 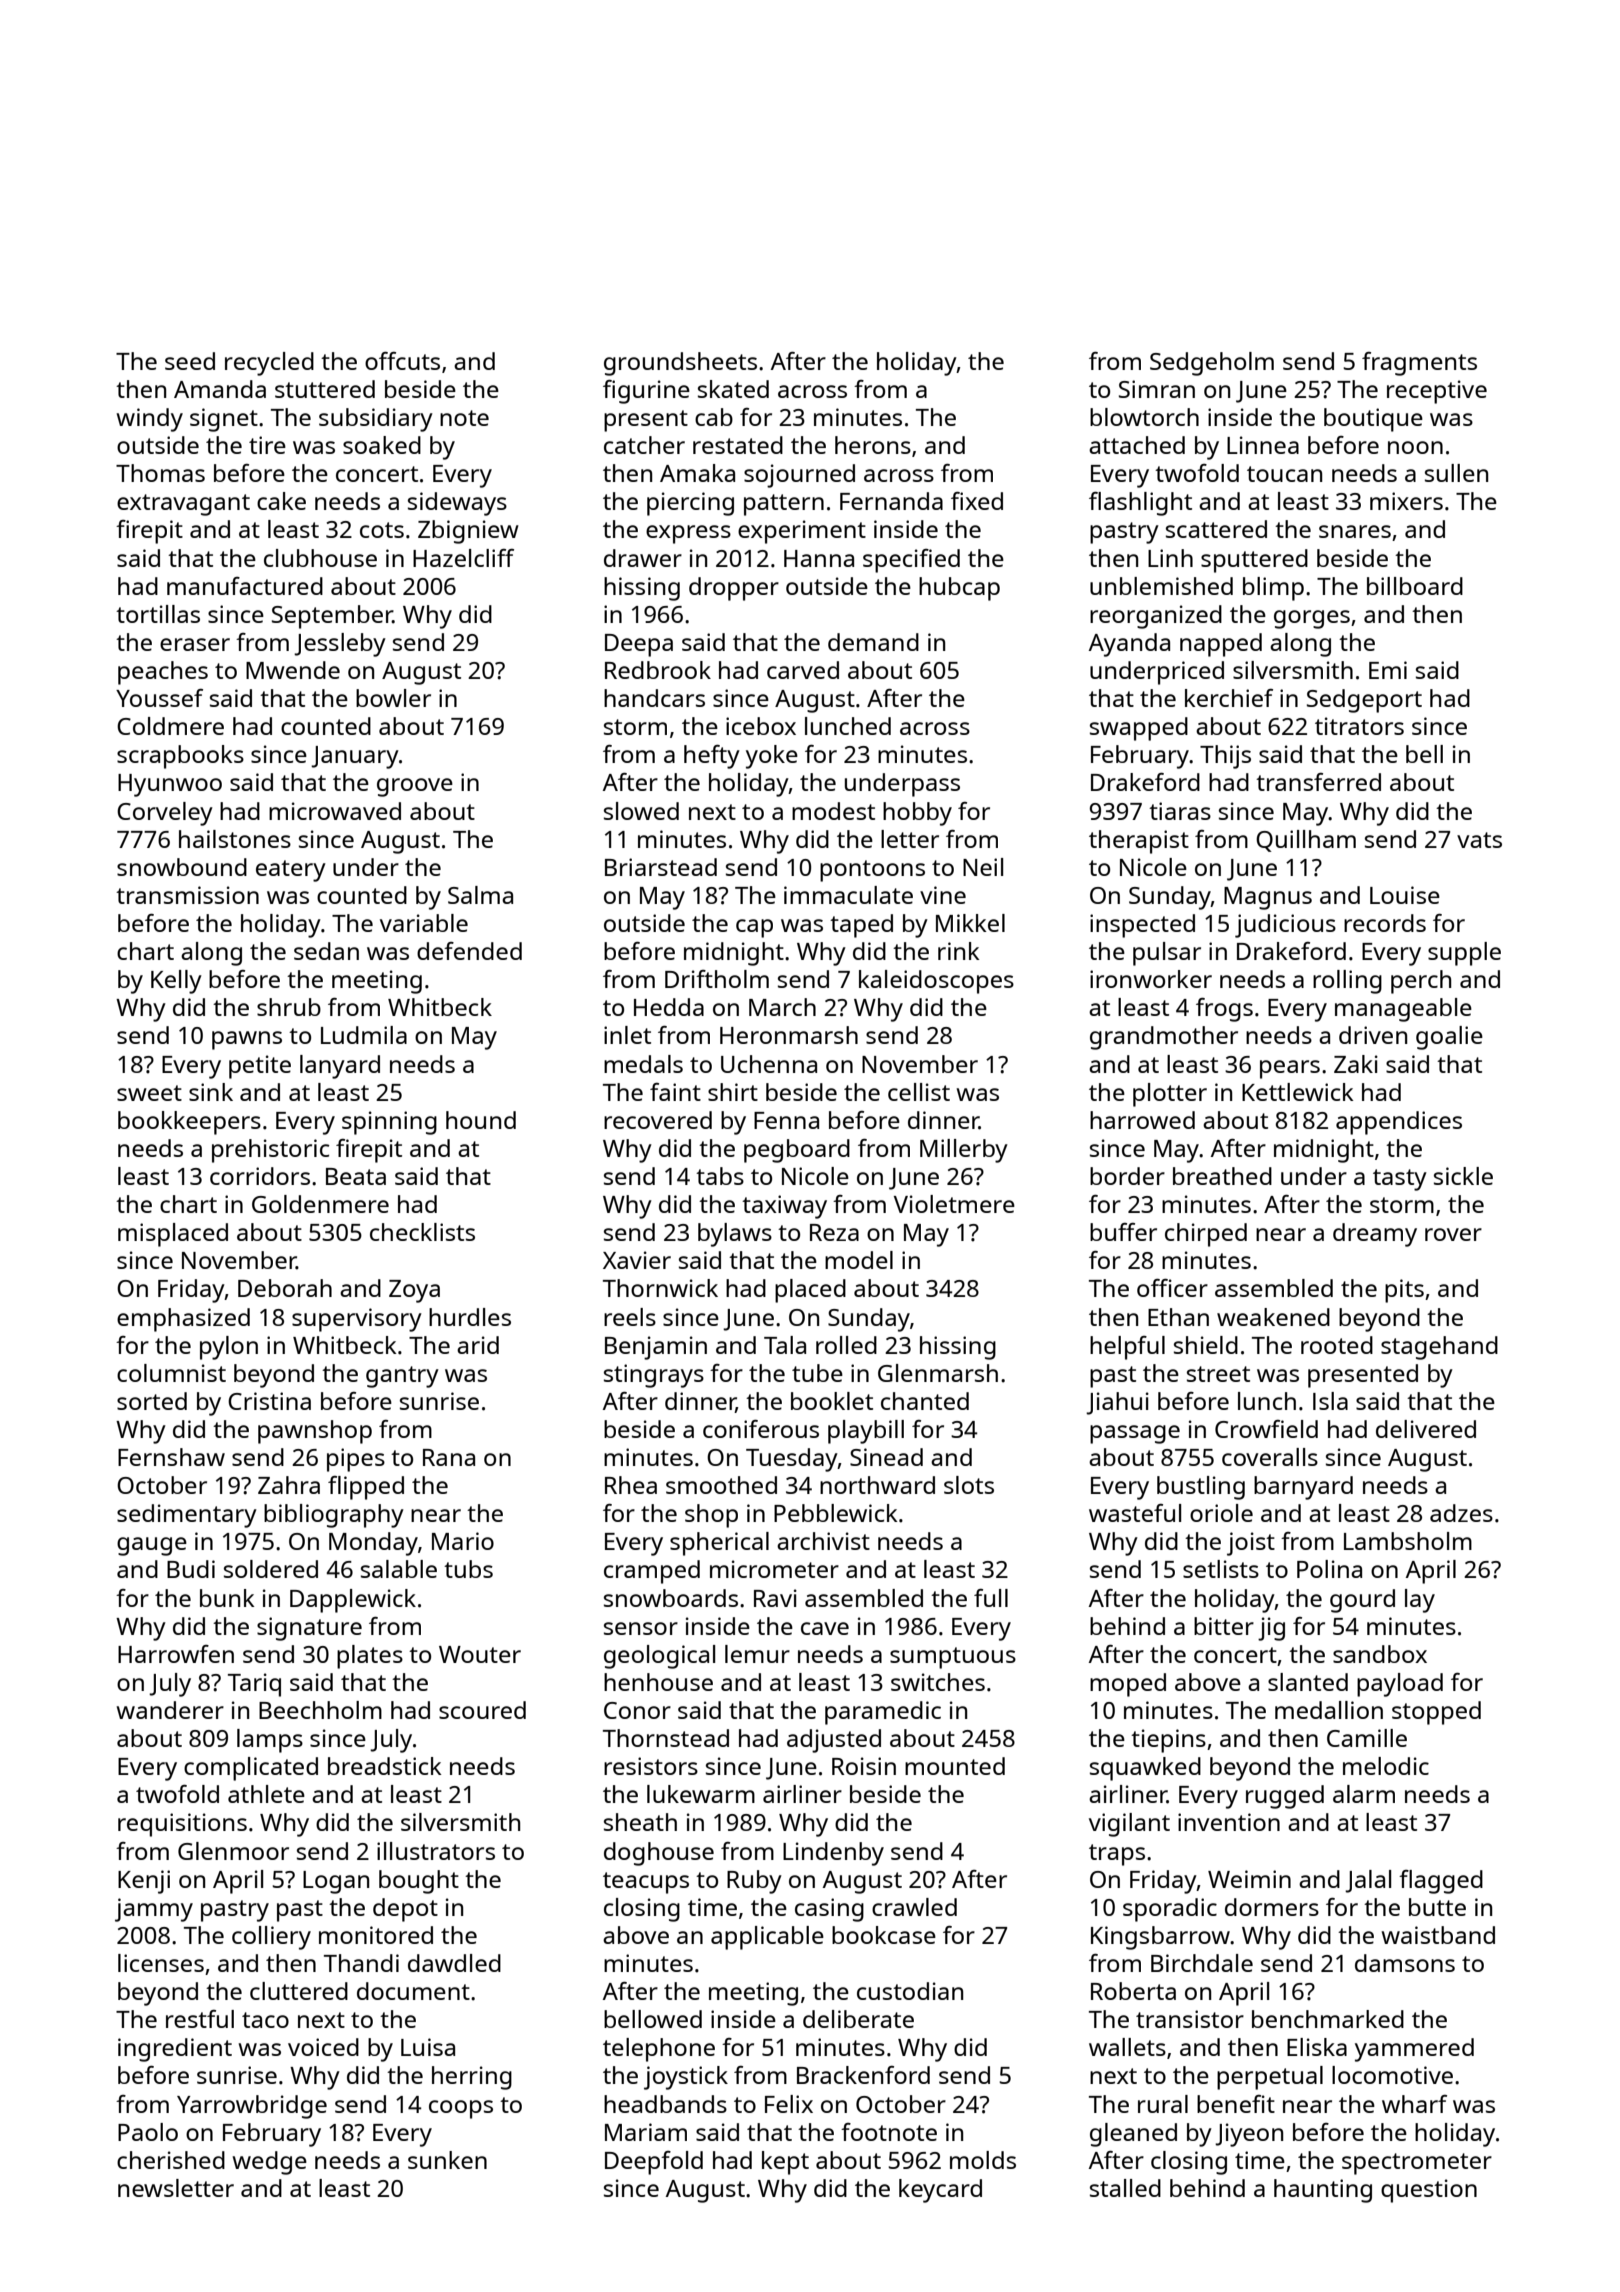 What do you see at coordinates (269, 364) in the document?
I see `recycled` at bounding box center [269, 364].
